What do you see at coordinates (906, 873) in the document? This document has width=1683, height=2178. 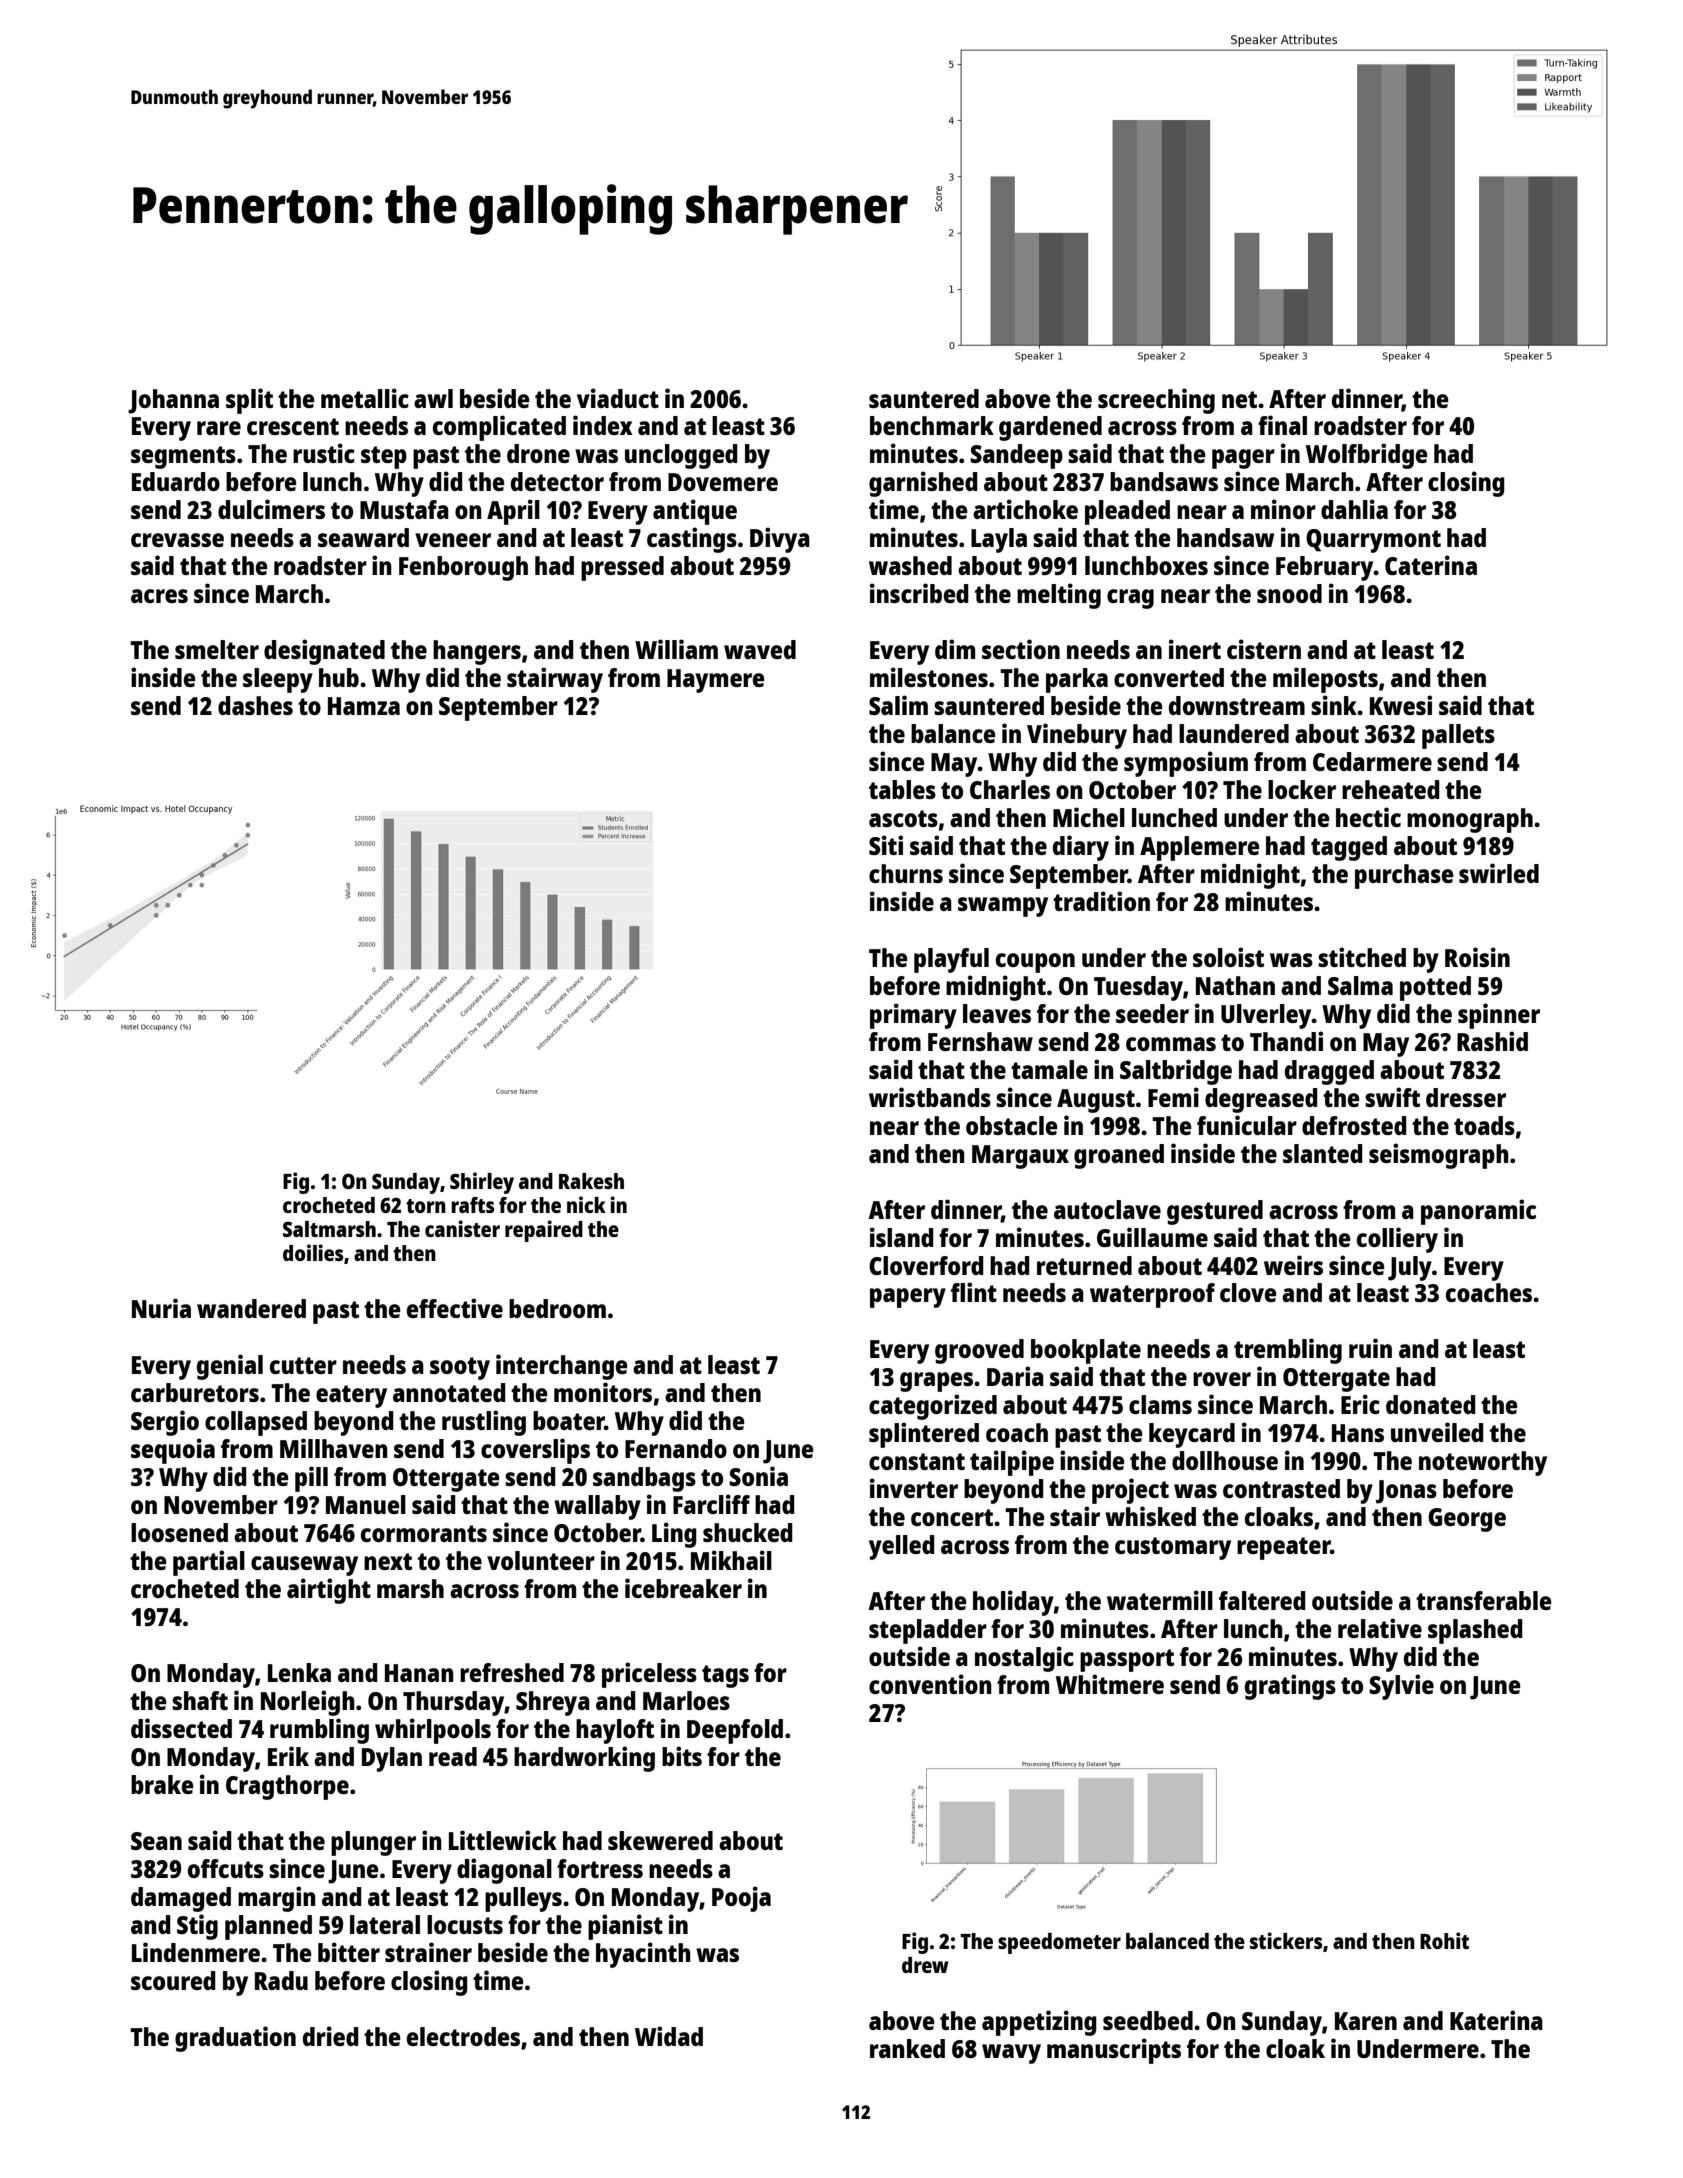 I see `churns` at bounding box center [906, 873].
